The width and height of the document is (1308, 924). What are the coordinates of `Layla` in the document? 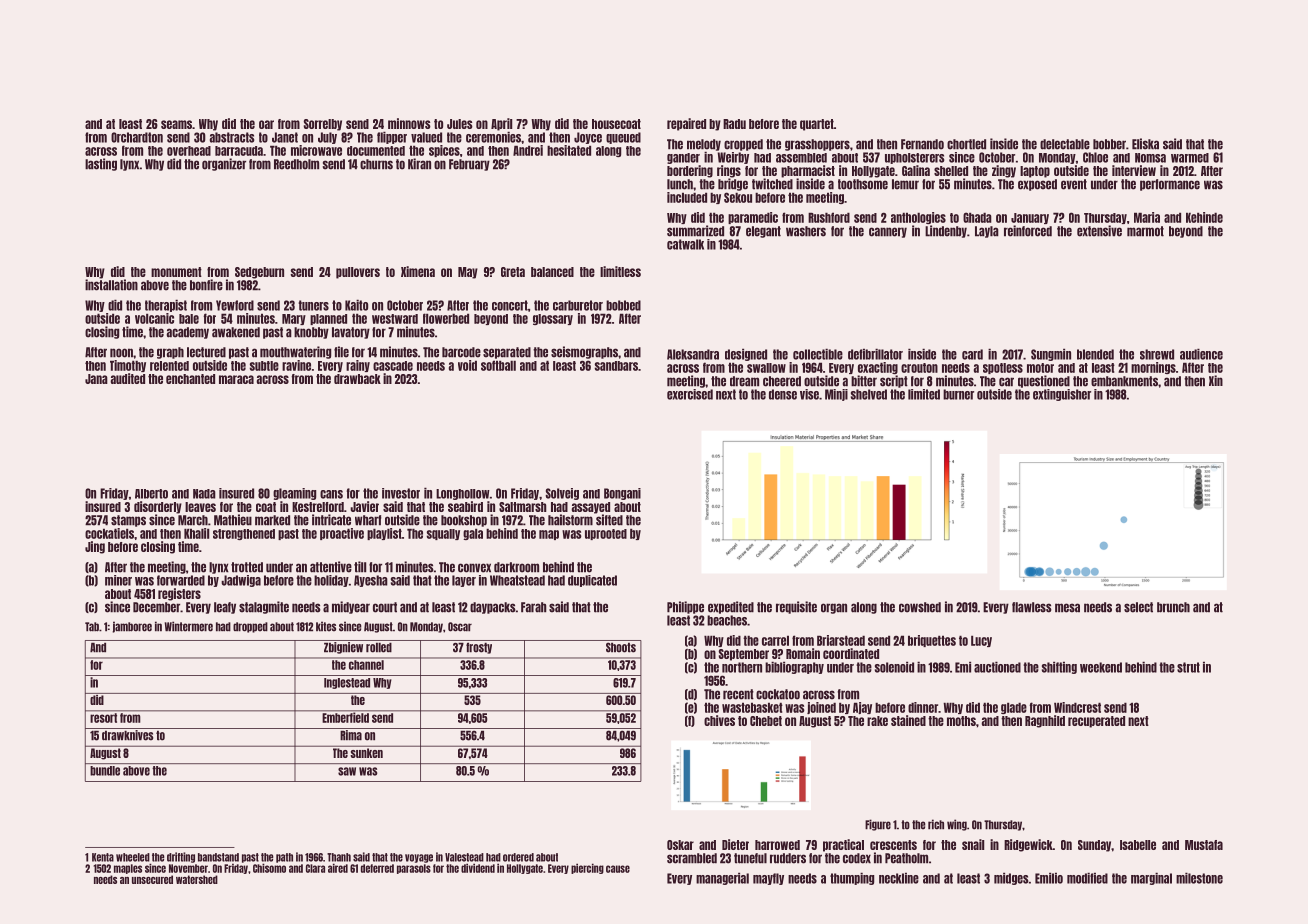 It's located at (987, 232).
